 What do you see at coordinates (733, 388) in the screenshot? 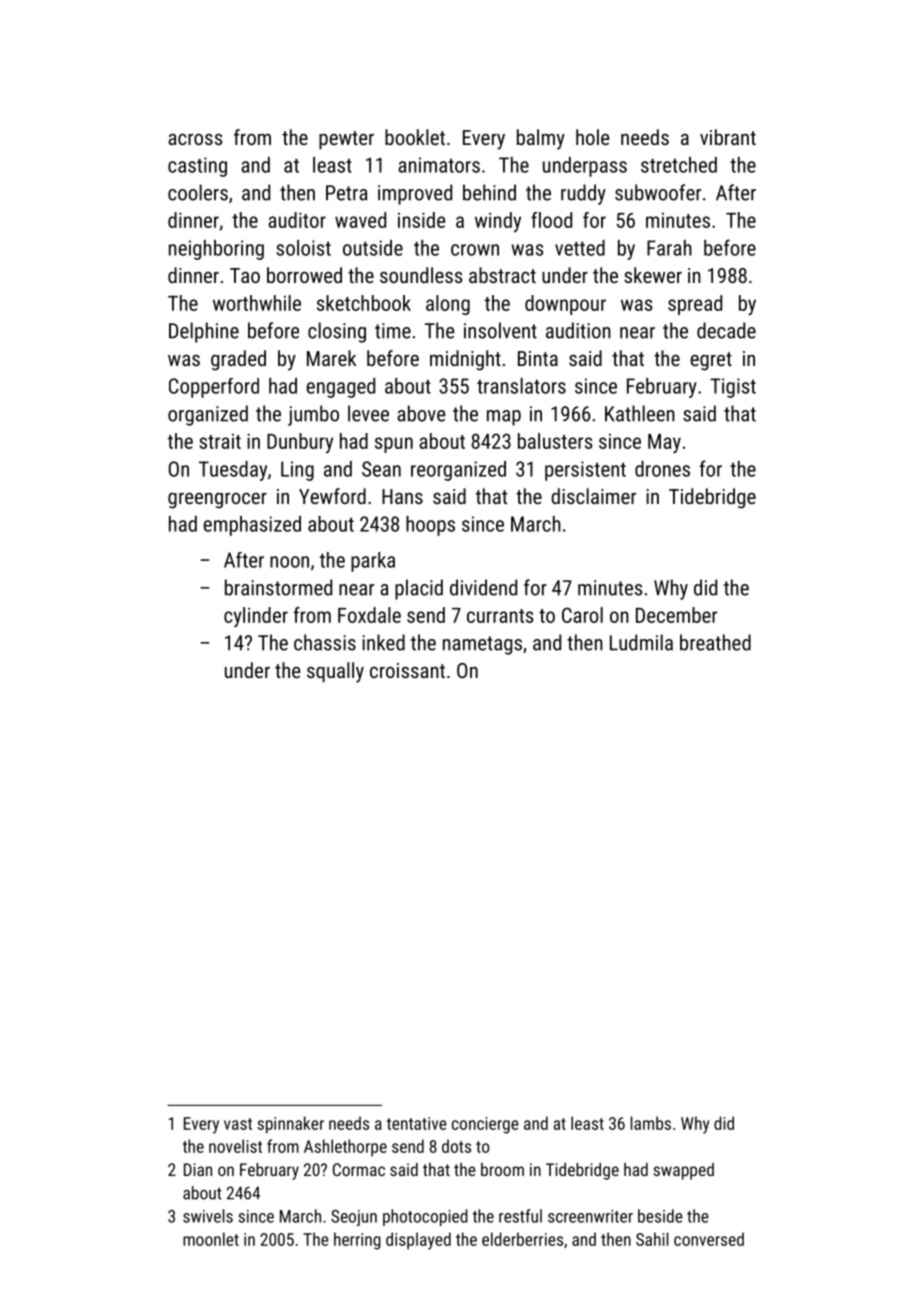
I see `Tigist` at bounding box center [733, 388].
